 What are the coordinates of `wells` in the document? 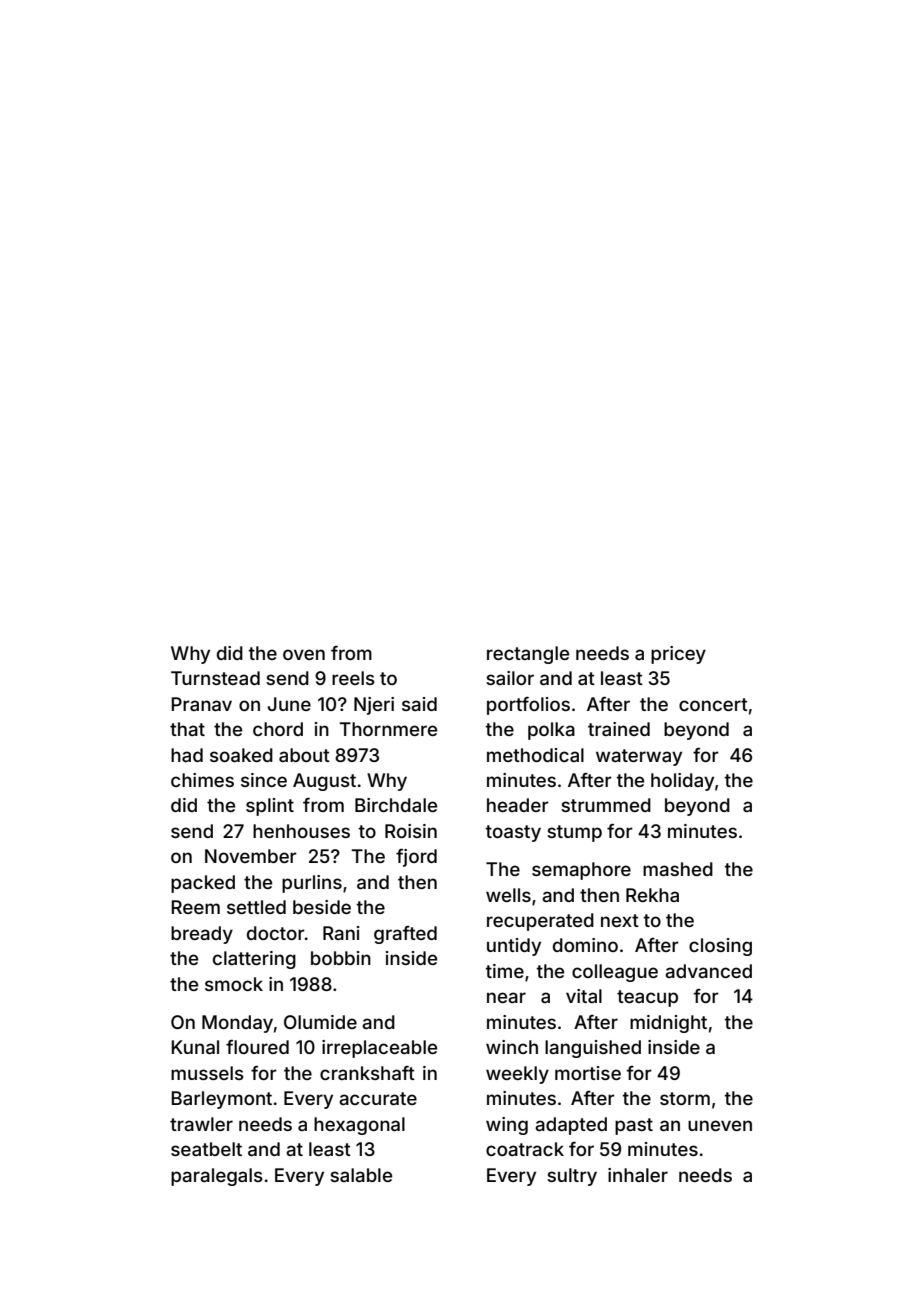 It's located at (508, 895).
